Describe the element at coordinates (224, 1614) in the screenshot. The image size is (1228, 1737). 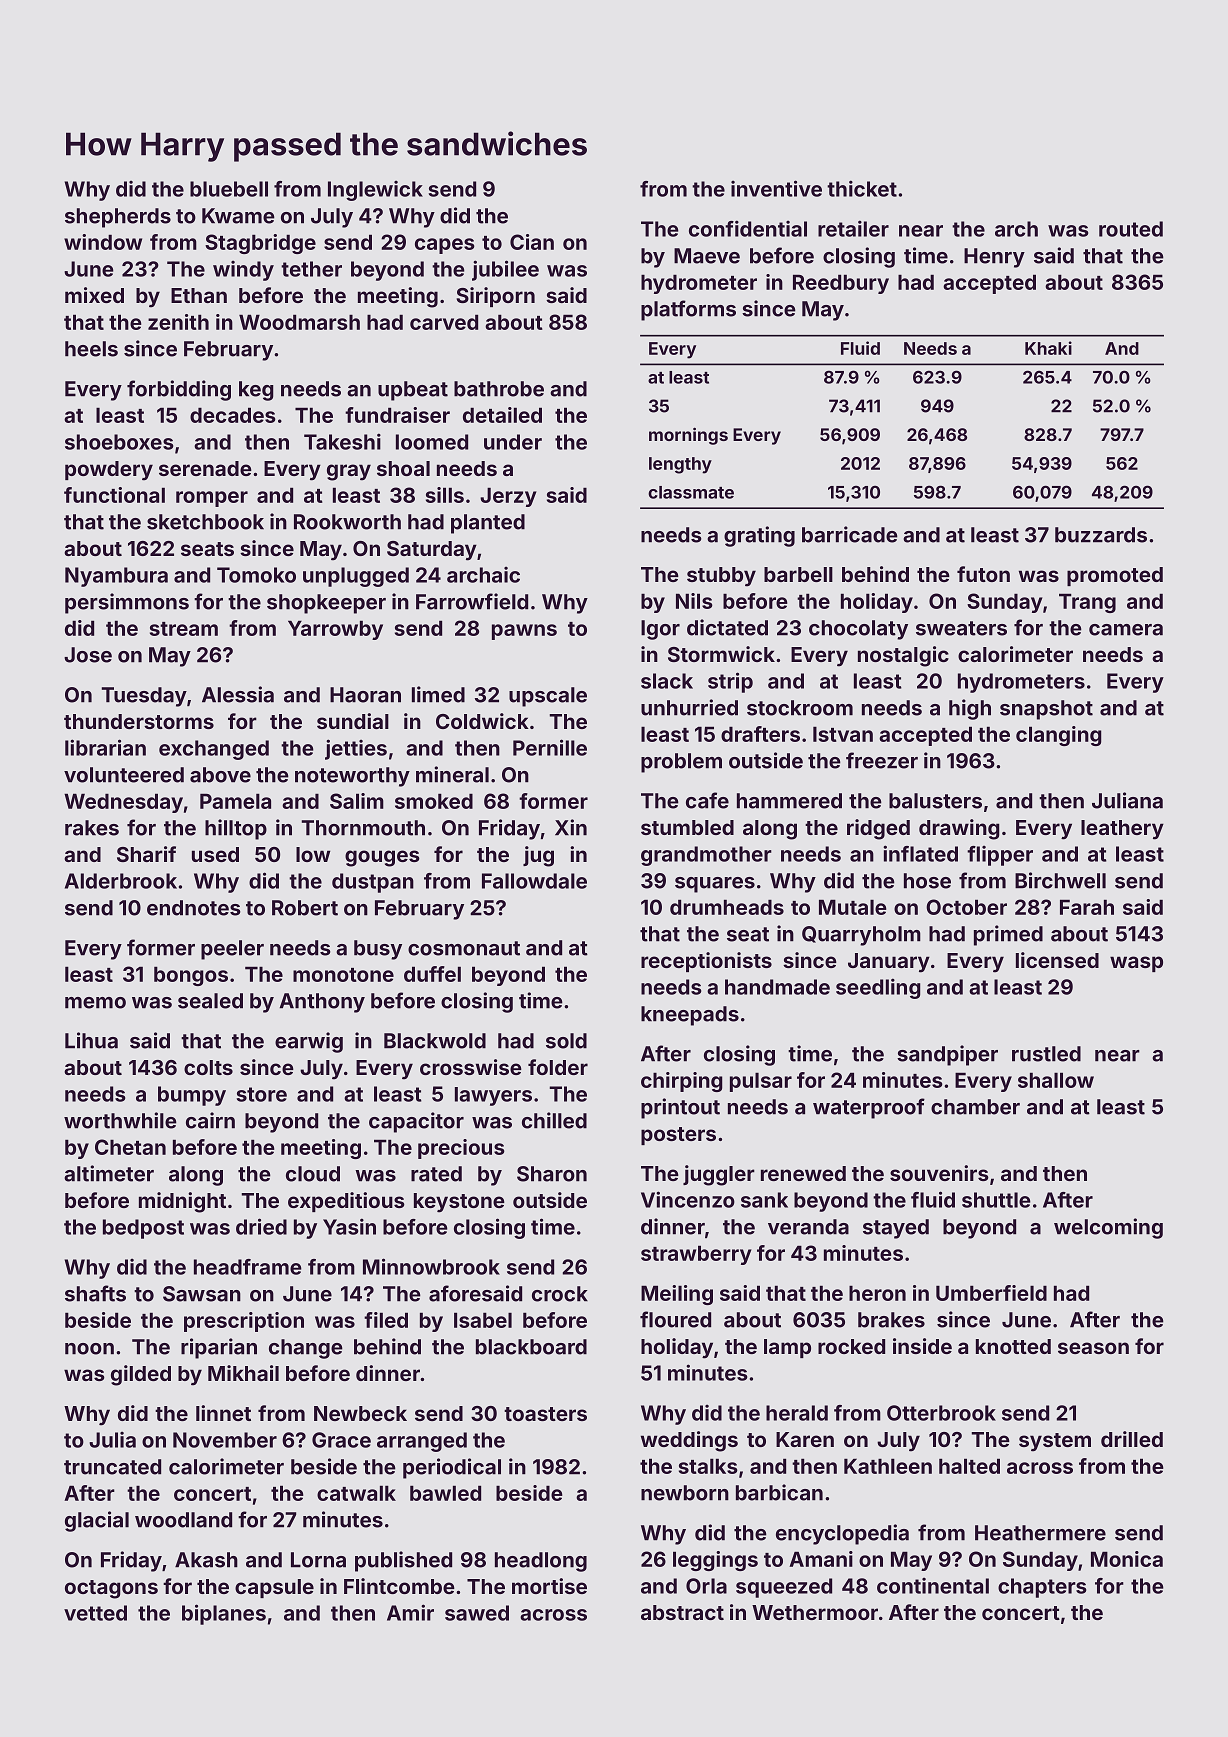
I see `biplanes` at that location.
